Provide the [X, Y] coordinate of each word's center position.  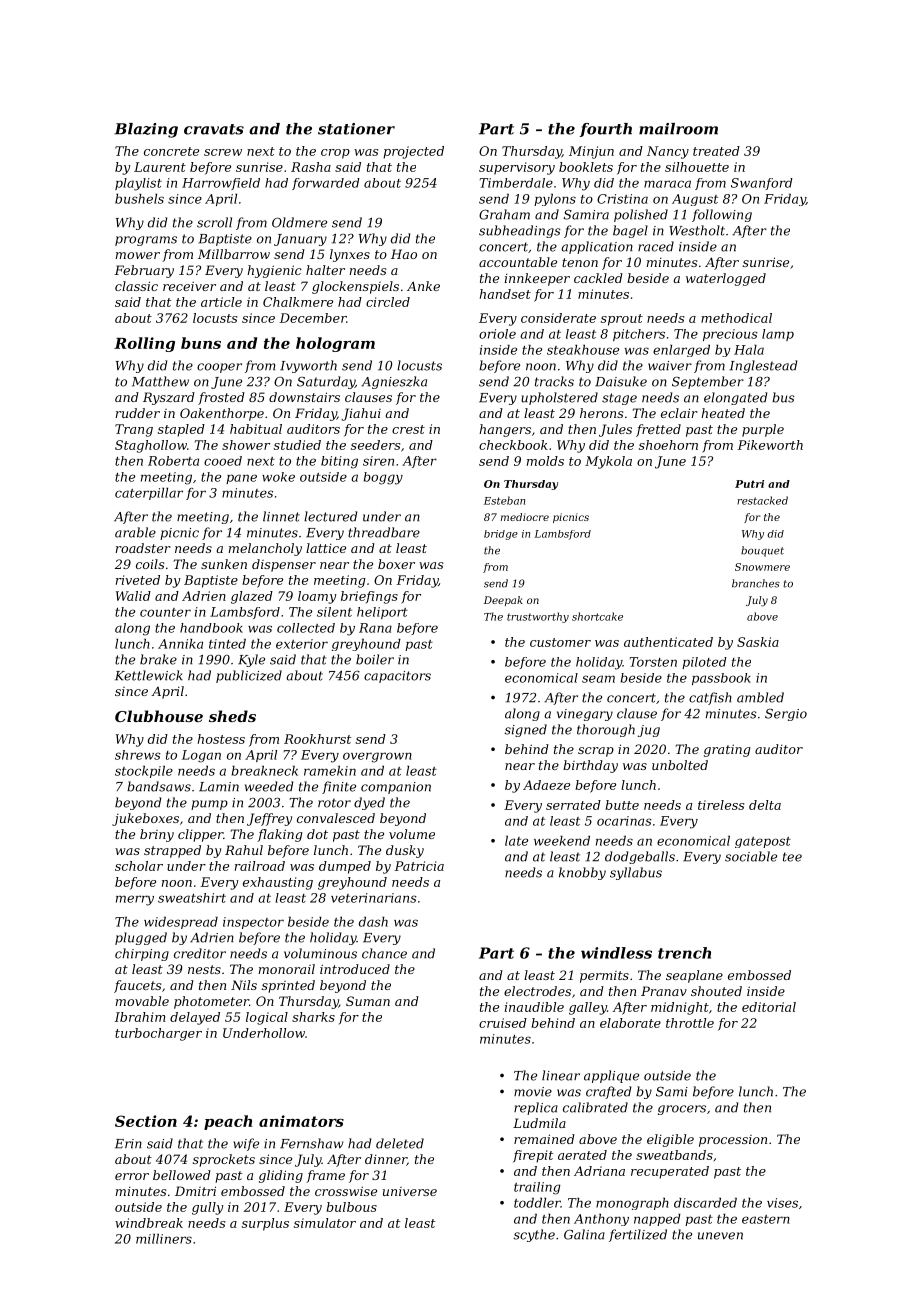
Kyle [251, 660]
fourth [606, 130]
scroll [214, 222]
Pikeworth [770, 445]
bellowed [182, 1175]
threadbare [384, 532]
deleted [400, 1143]
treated [716, 151]
